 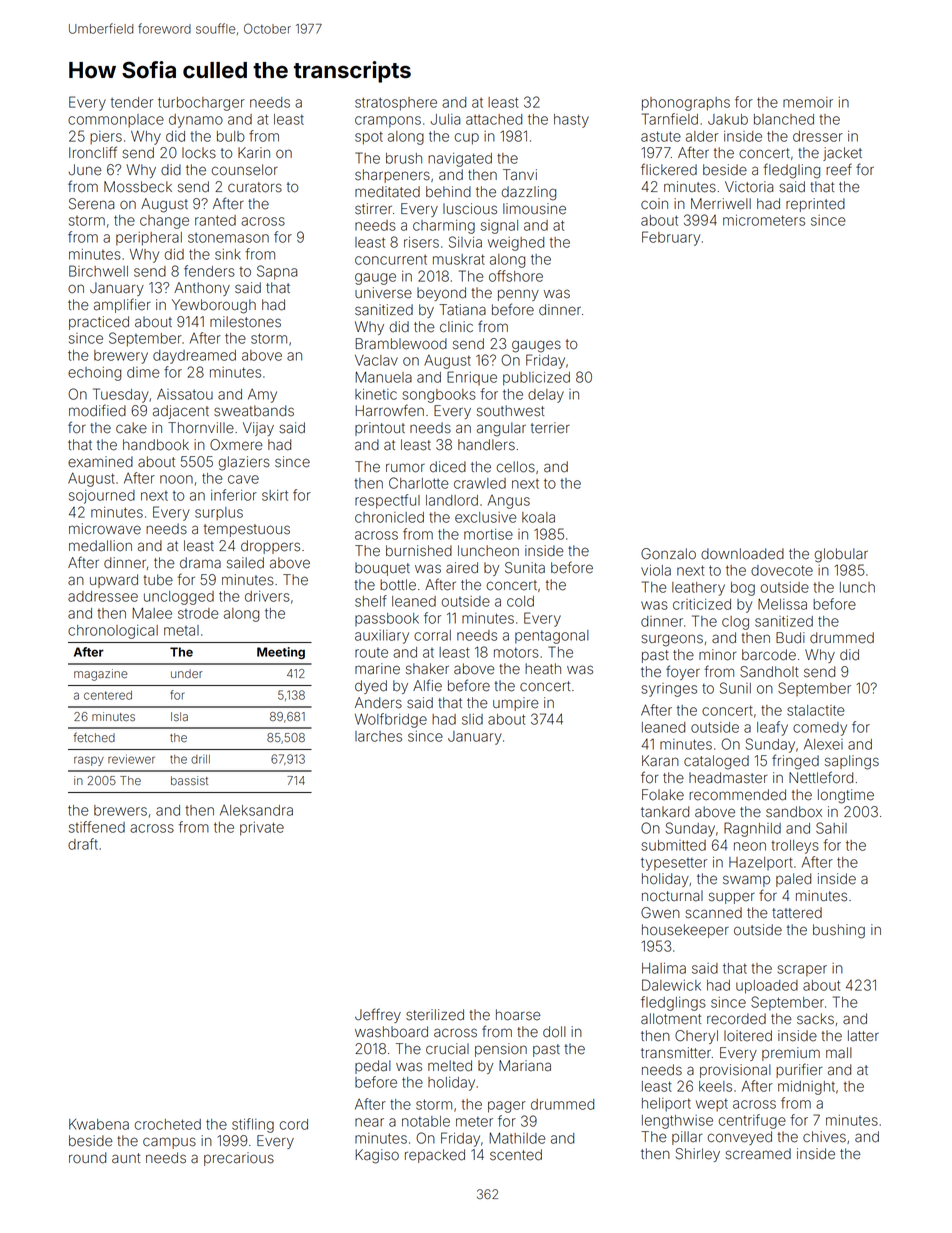 I want to click on aunt, so click(x=126, y=1158).
